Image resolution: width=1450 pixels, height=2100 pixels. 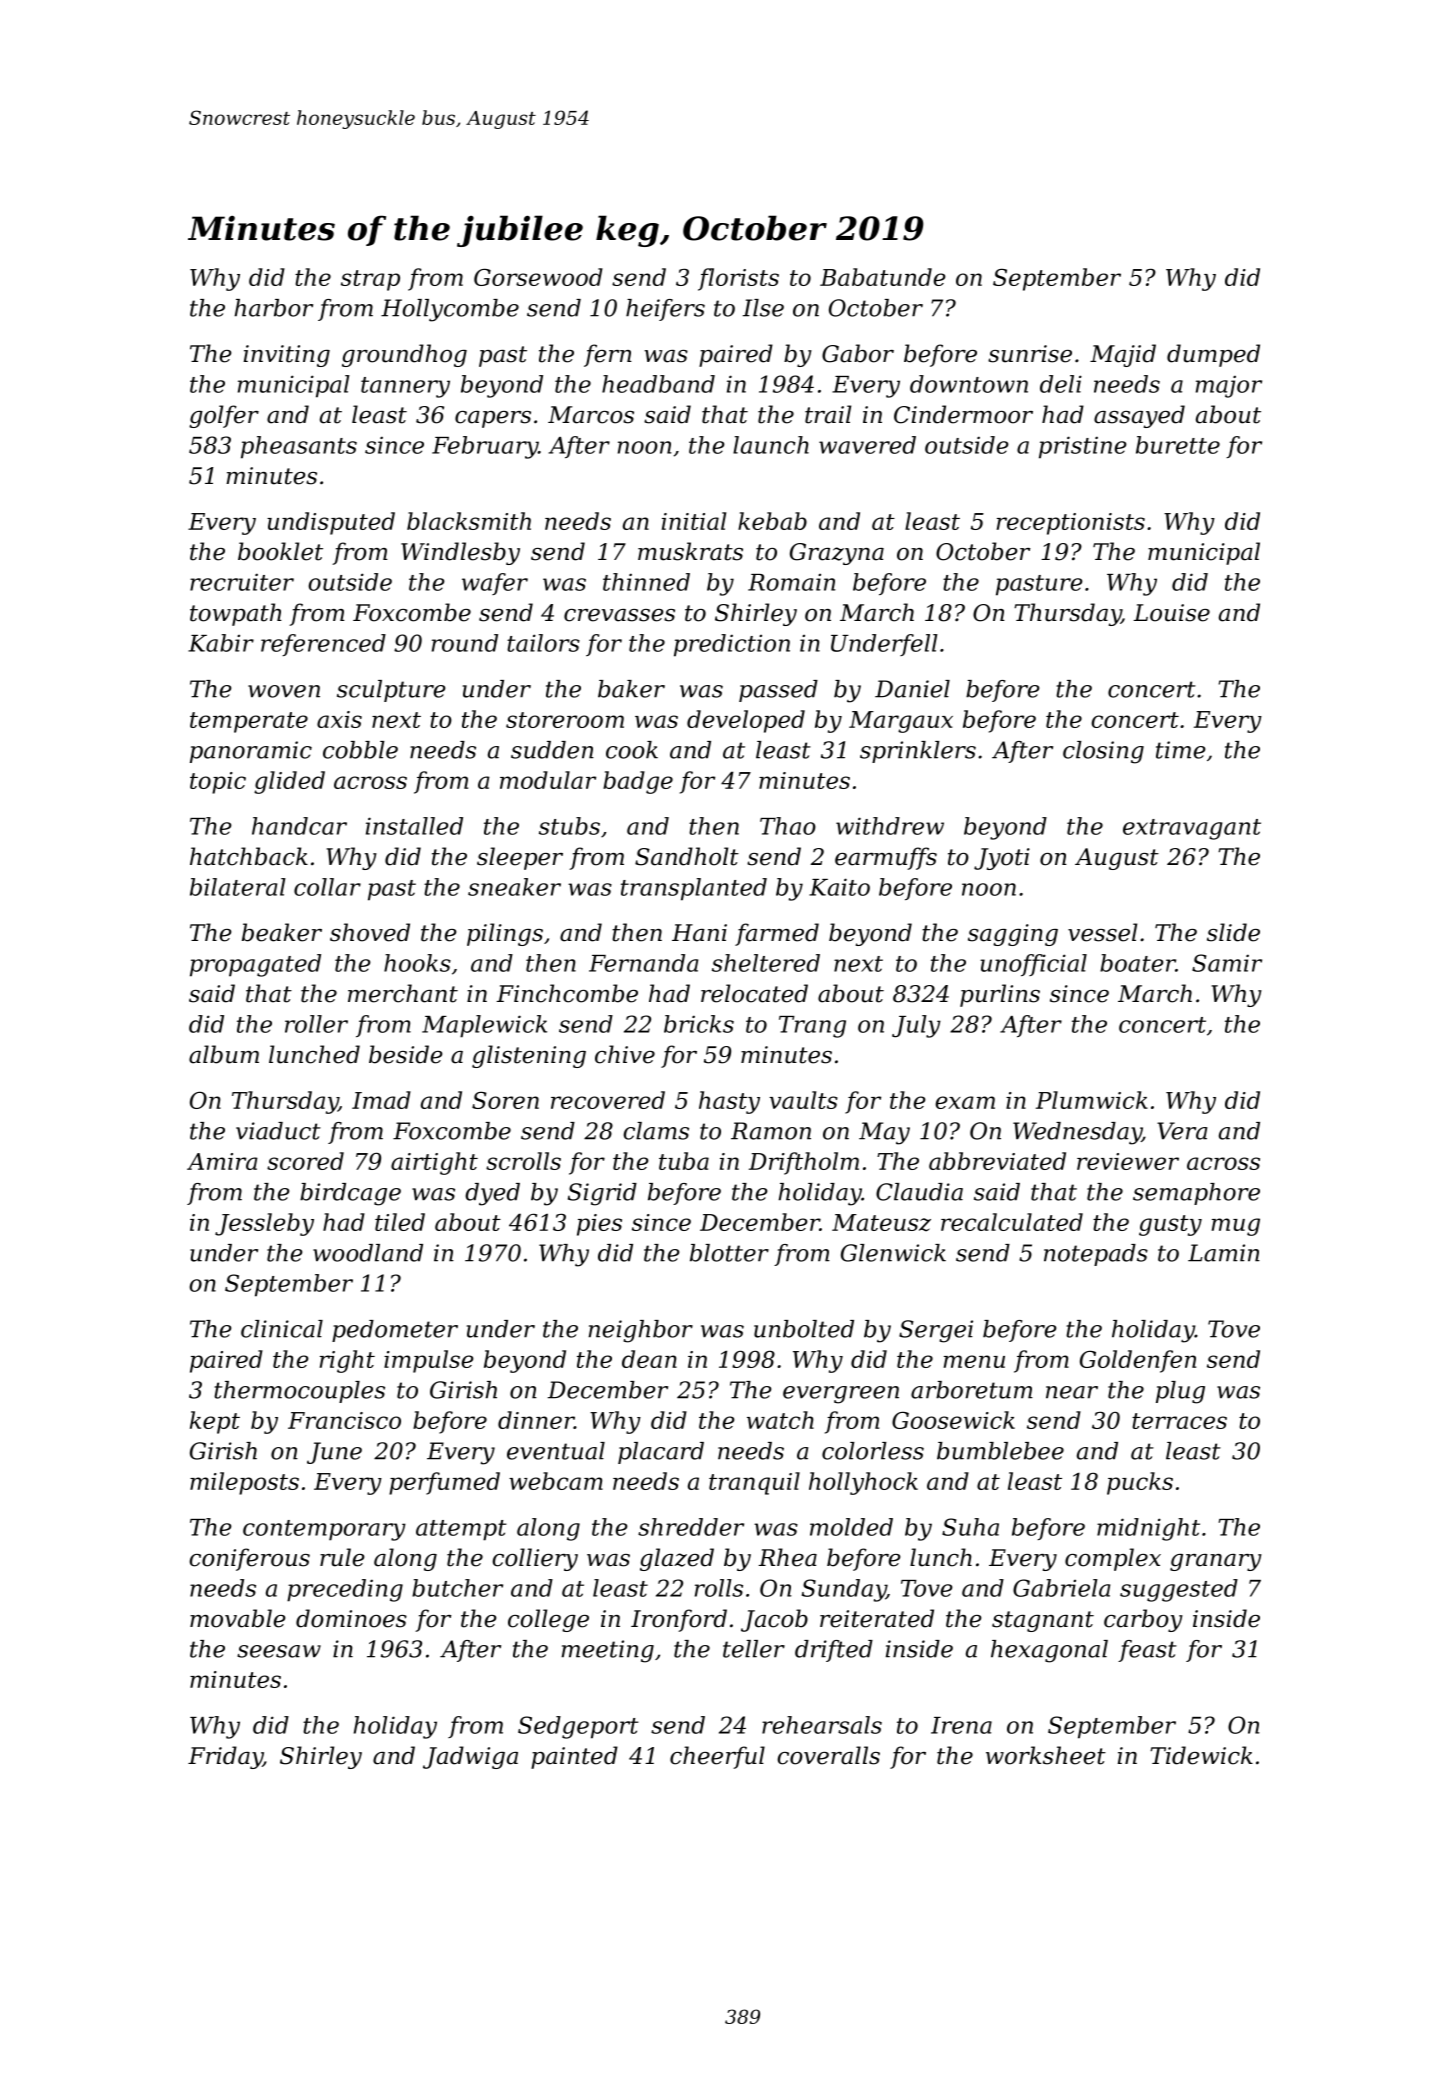 I want to click on woven, so click(x=284, y=691).
